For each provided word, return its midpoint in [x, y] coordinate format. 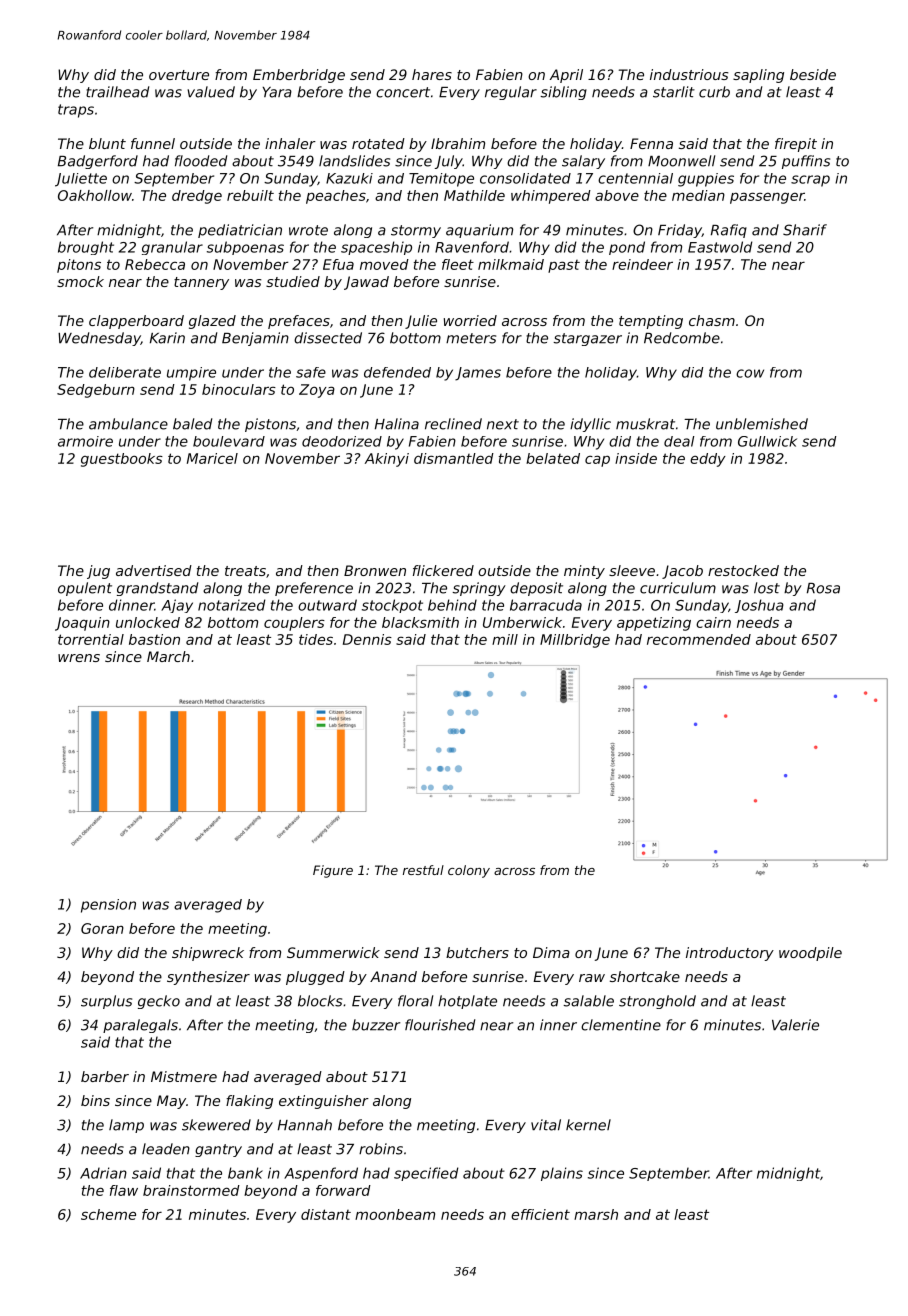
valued [211, 92]
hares [432, 74]
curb [714, 92]
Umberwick [522, 622]
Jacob [682, 572]
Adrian [103, 1173]
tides [316, 639]
